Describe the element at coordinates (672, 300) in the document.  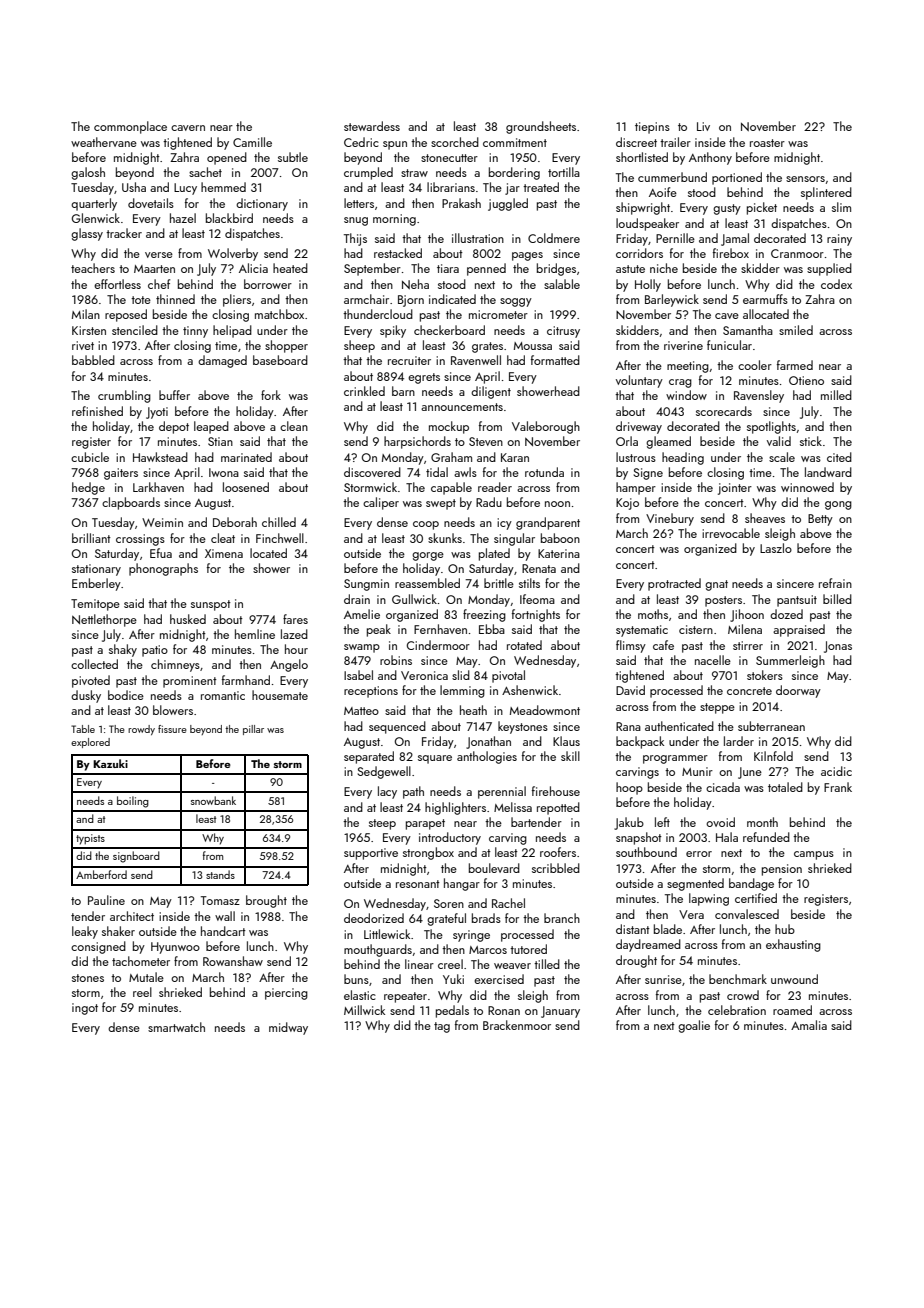
I see `Barleywick` at that location.
